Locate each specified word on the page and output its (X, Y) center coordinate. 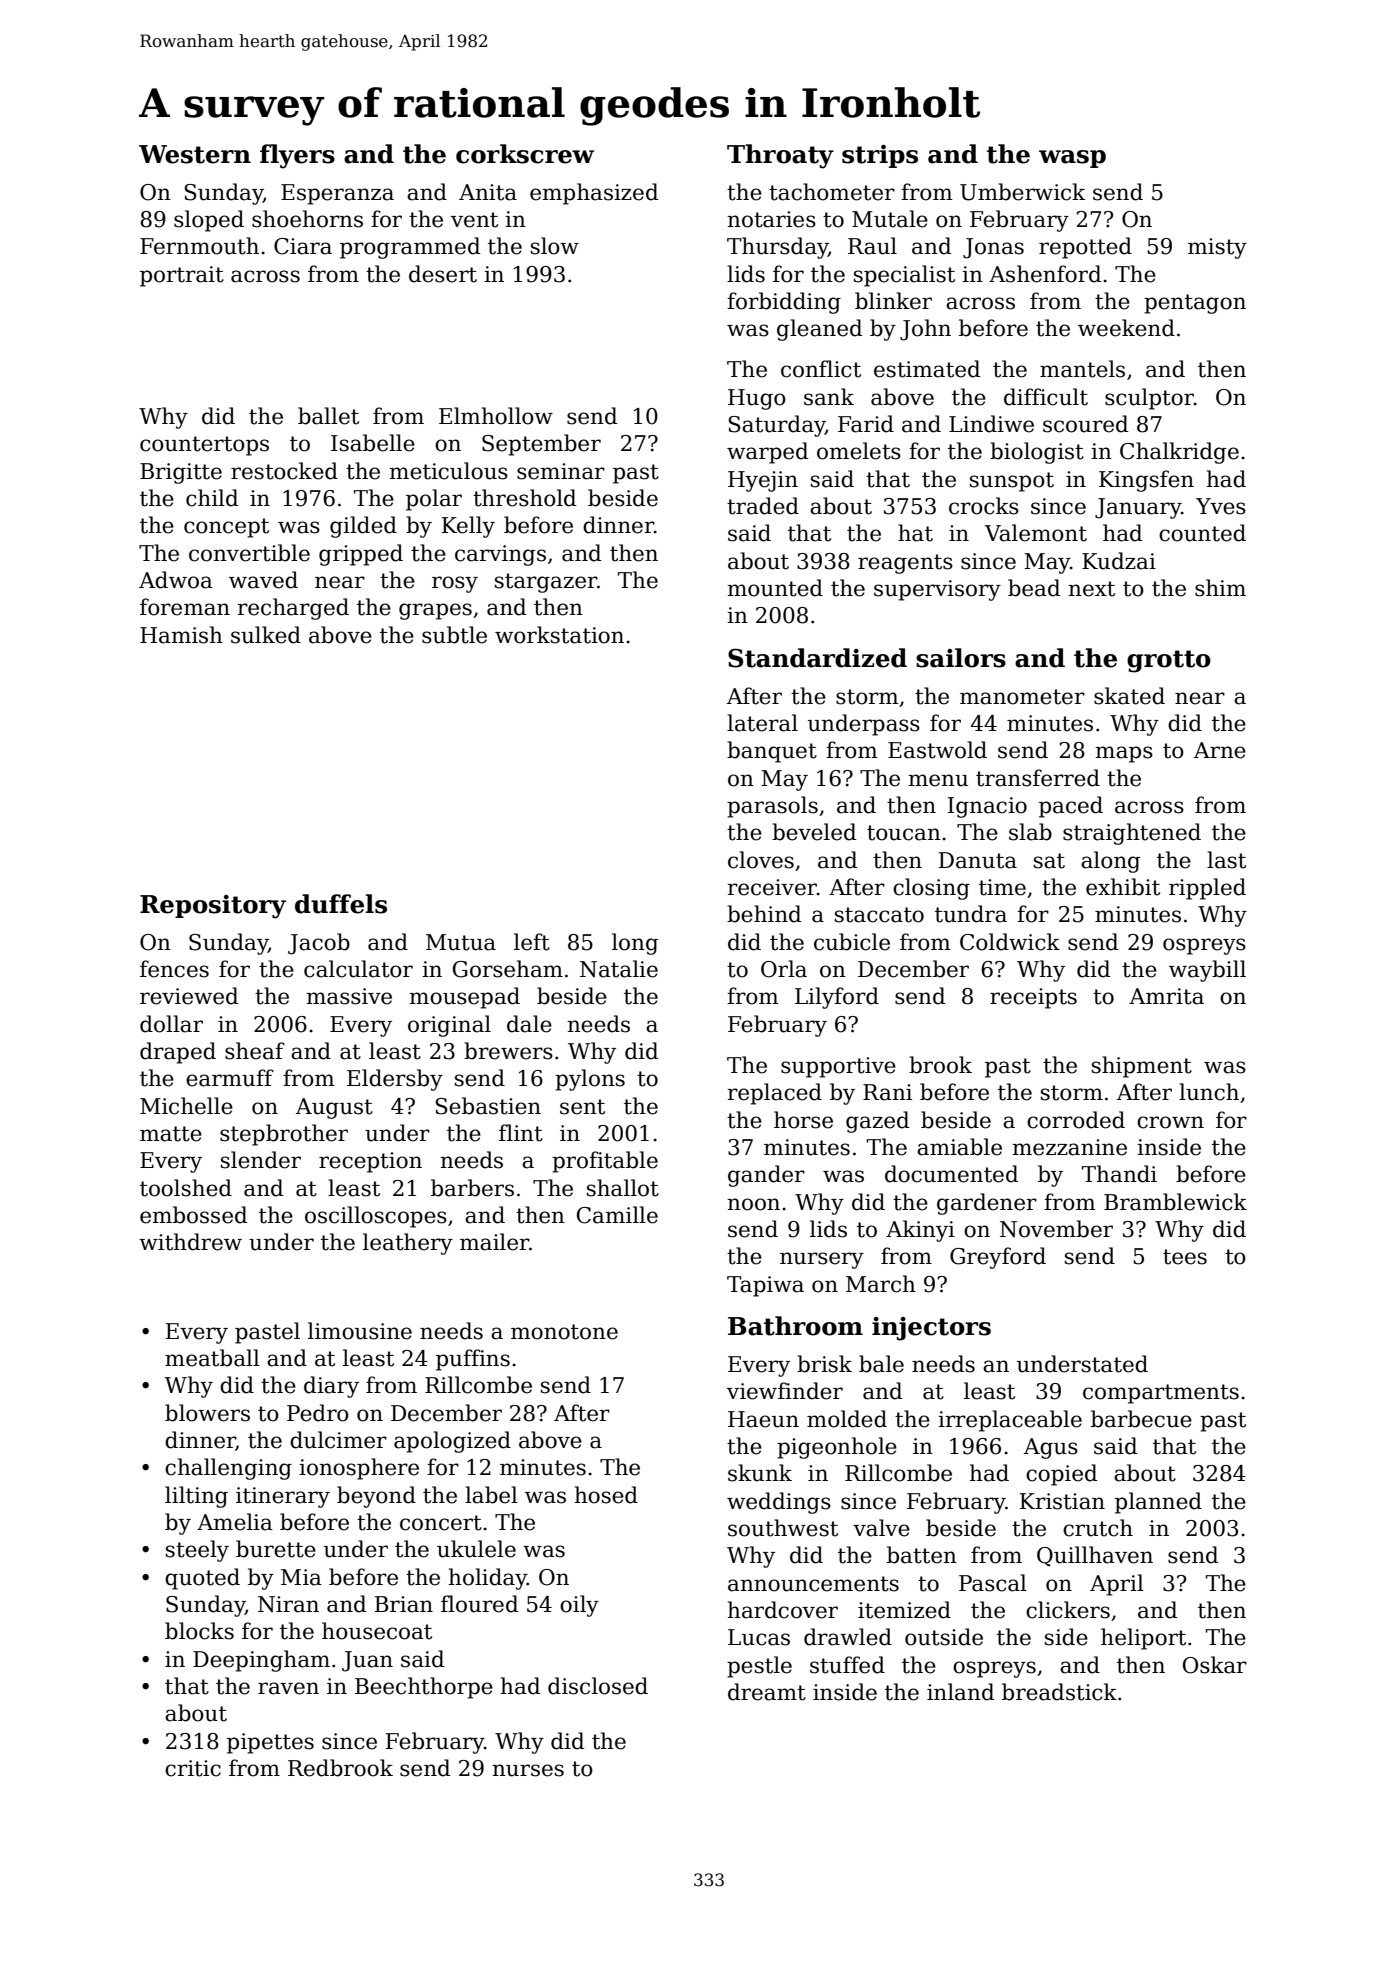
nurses (528, 1770)
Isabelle (373, 443)
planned (1158, 1503)
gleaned (820, 330)
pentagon (1195, 304)
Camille (617, 1215)
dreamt (767, 1692)
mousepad (464, 998)
